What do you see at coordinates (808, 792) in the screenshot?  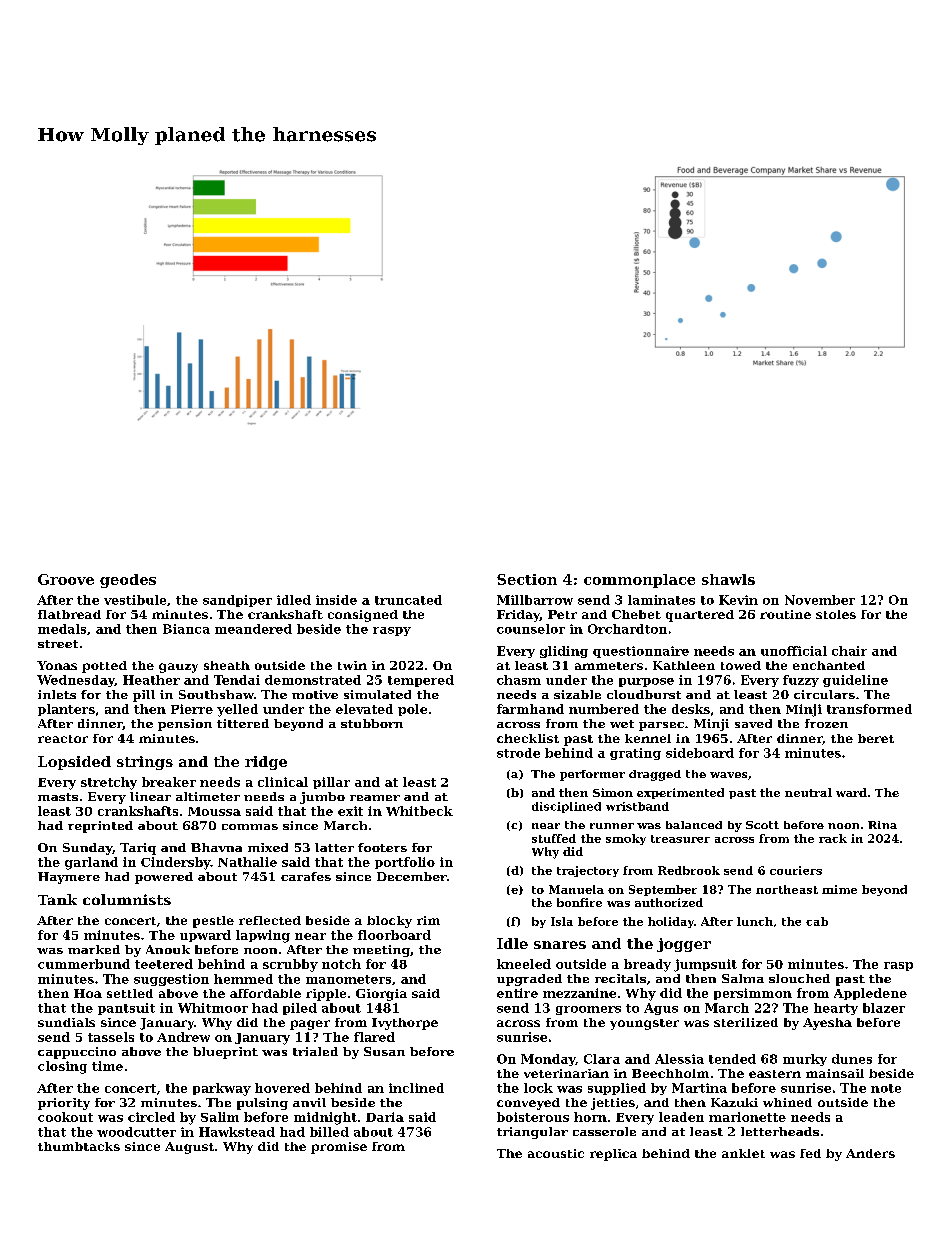 I see `neutral` at bounding box center [808, 792].
